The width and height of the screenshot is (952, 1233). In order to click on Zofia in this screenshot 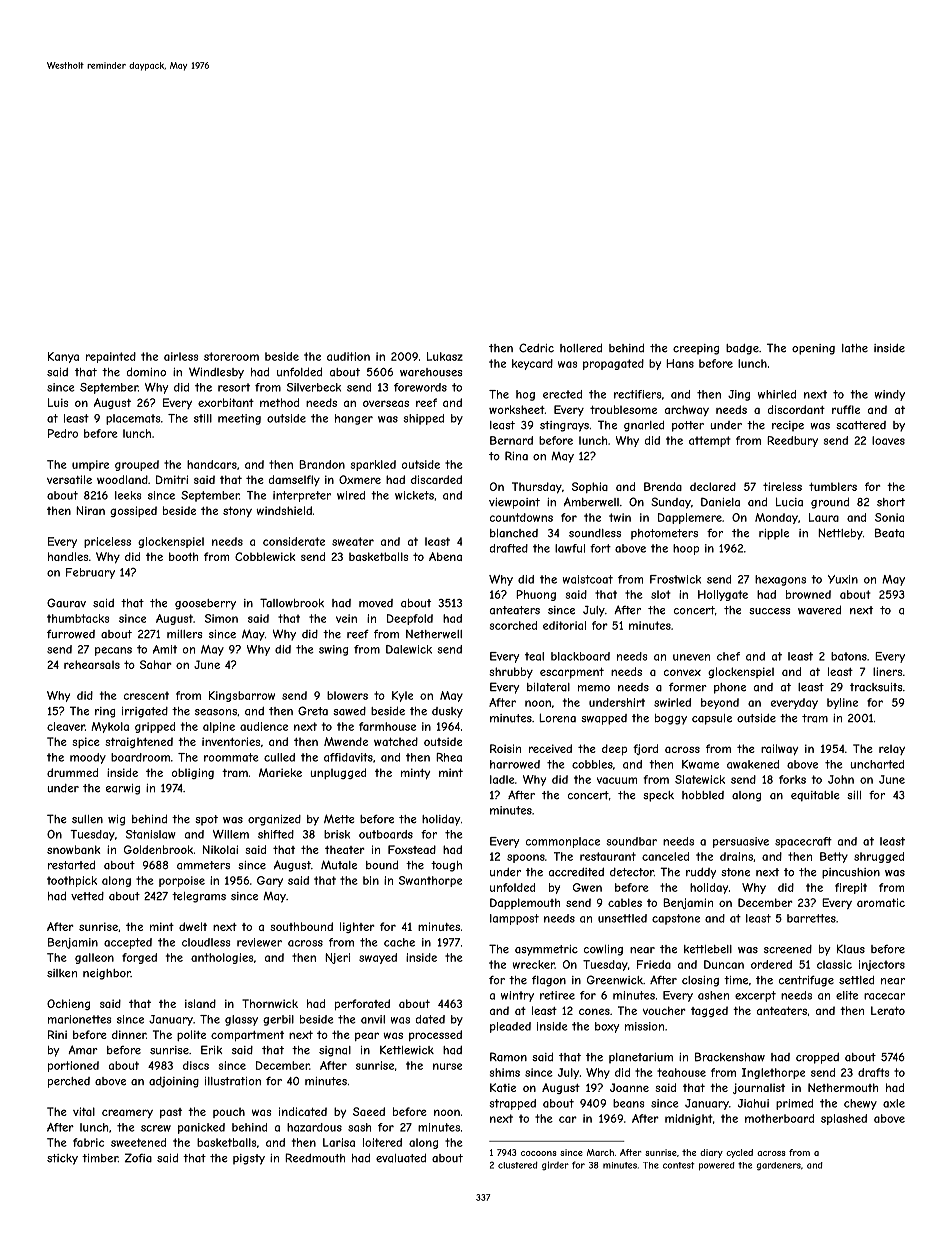, I will do `click(138, 1158)`.
